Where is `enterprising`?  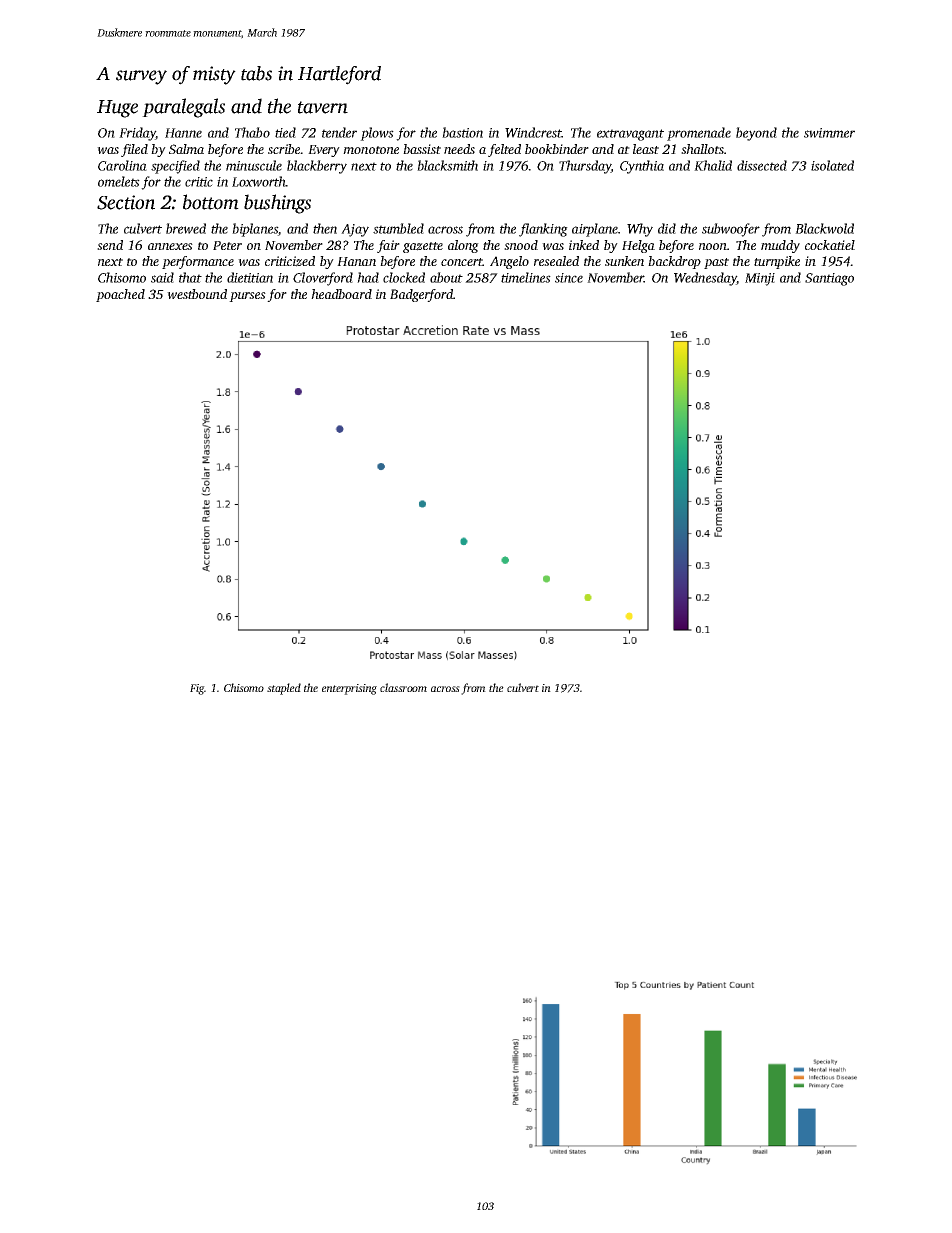
enterprising is located at coordinates (349, 689).
